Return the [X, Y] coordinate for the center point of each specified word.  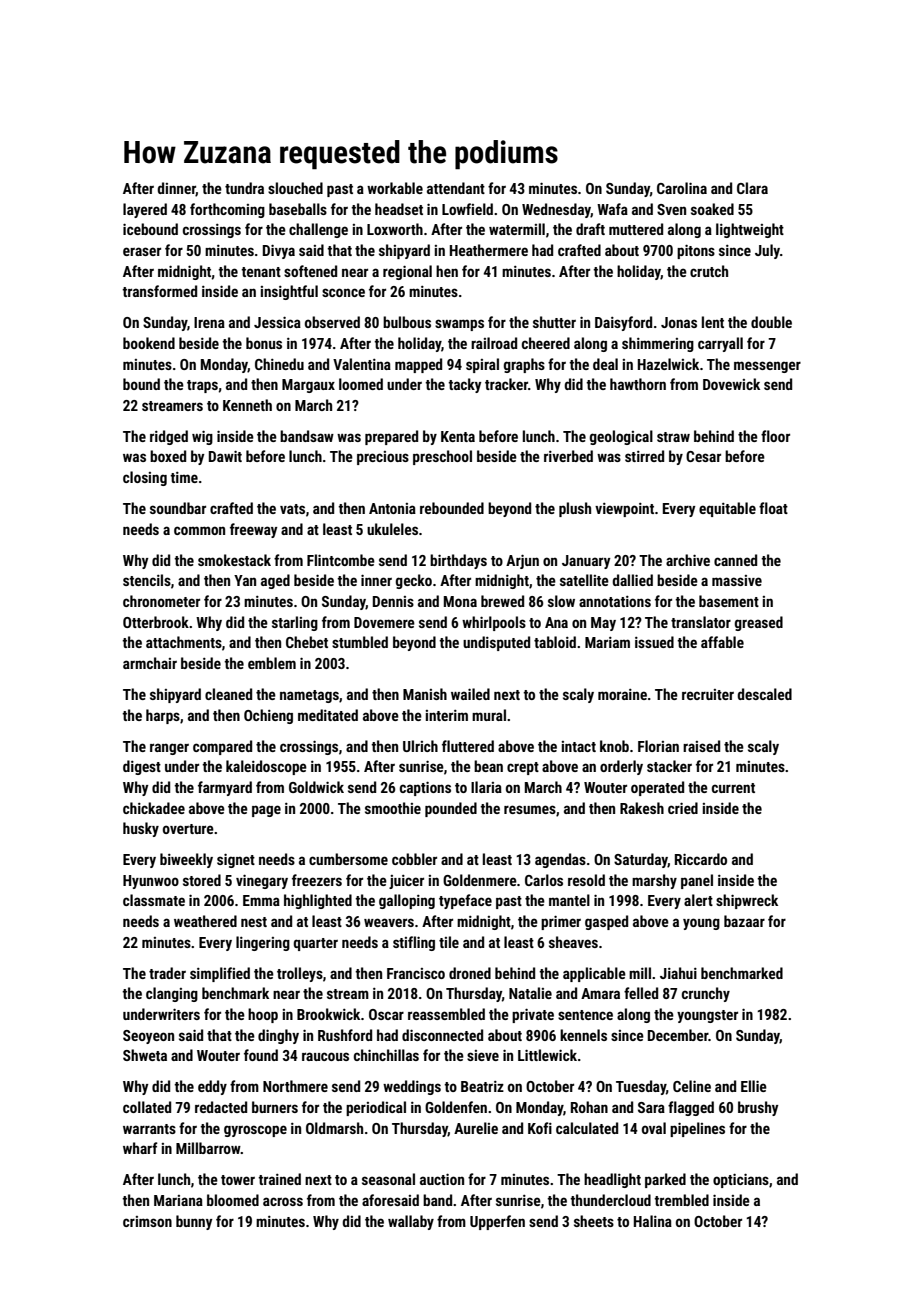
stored [202, 880]
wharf [140, 1148]
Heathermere [489, 250]
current [733, 788]
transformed [159, 291]
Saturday [641, 860]
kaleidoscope [266, 767]
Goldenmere [480, 880]
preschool [442, 457]
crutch [709, 271]
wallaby [411, 1222]
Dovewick [731, 384]
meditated [328, 715]
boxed [168, 456]
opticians [741, 1180]
